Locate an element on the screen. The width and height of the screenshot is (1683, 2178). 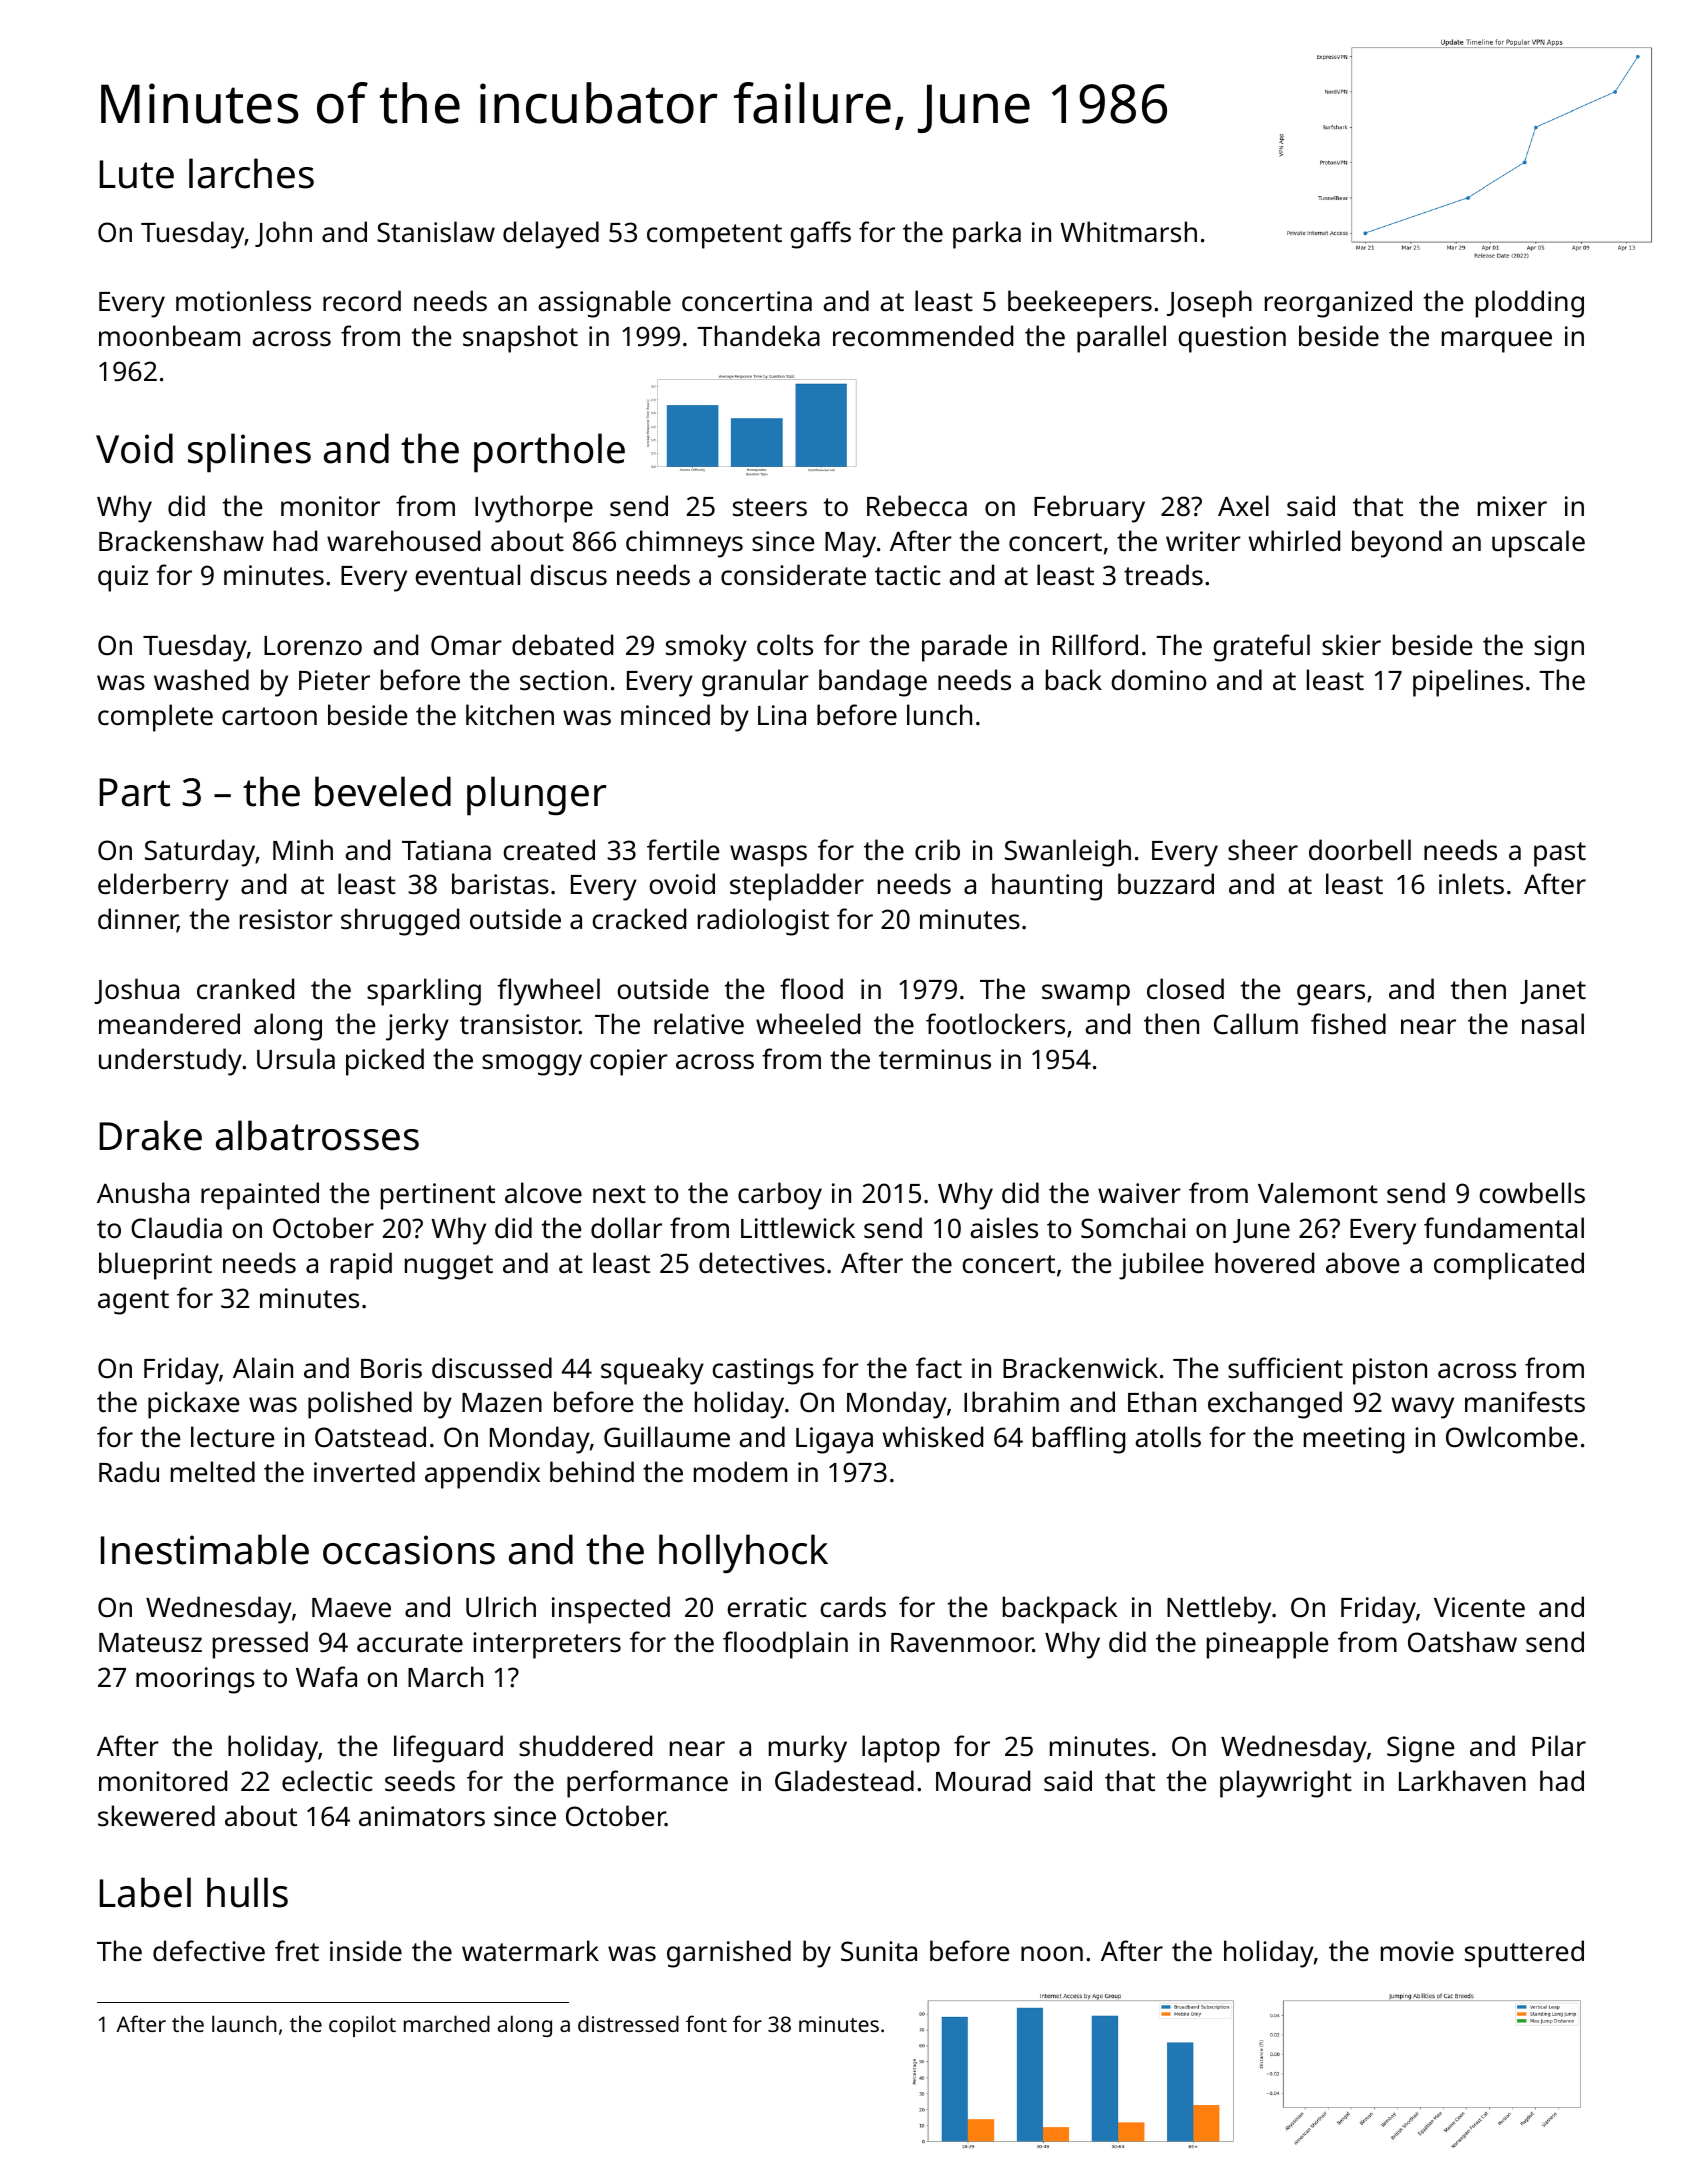
recommended is located at coordinates (923, 336).
